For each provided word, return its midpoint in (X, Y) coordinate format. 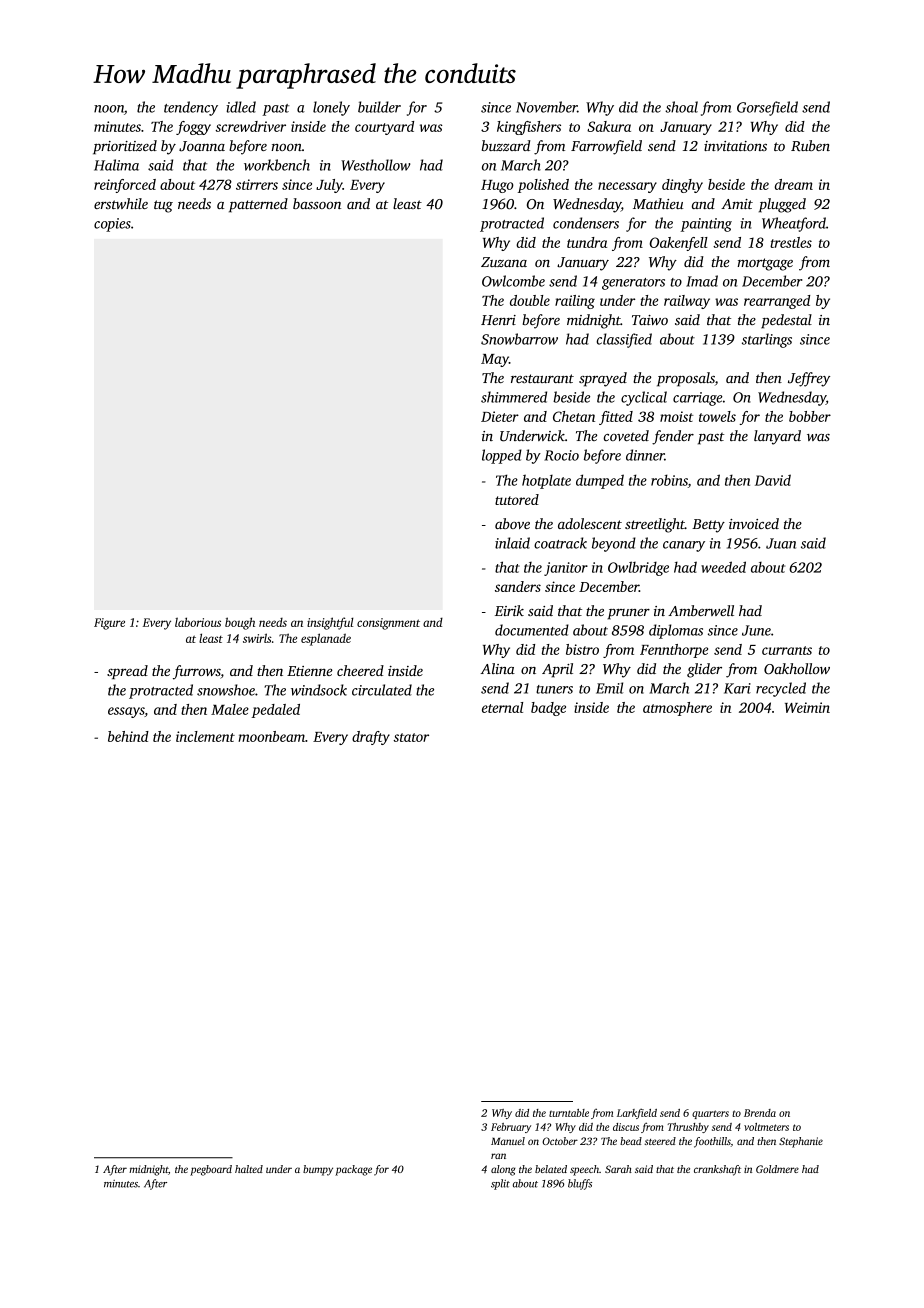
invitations (735, 146)
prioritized (125, 147)
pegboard (211, 1170)
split (500, 1184)
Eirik (509, 610)
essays (126, 712)
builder (379, 107)
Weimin (807, 707)
